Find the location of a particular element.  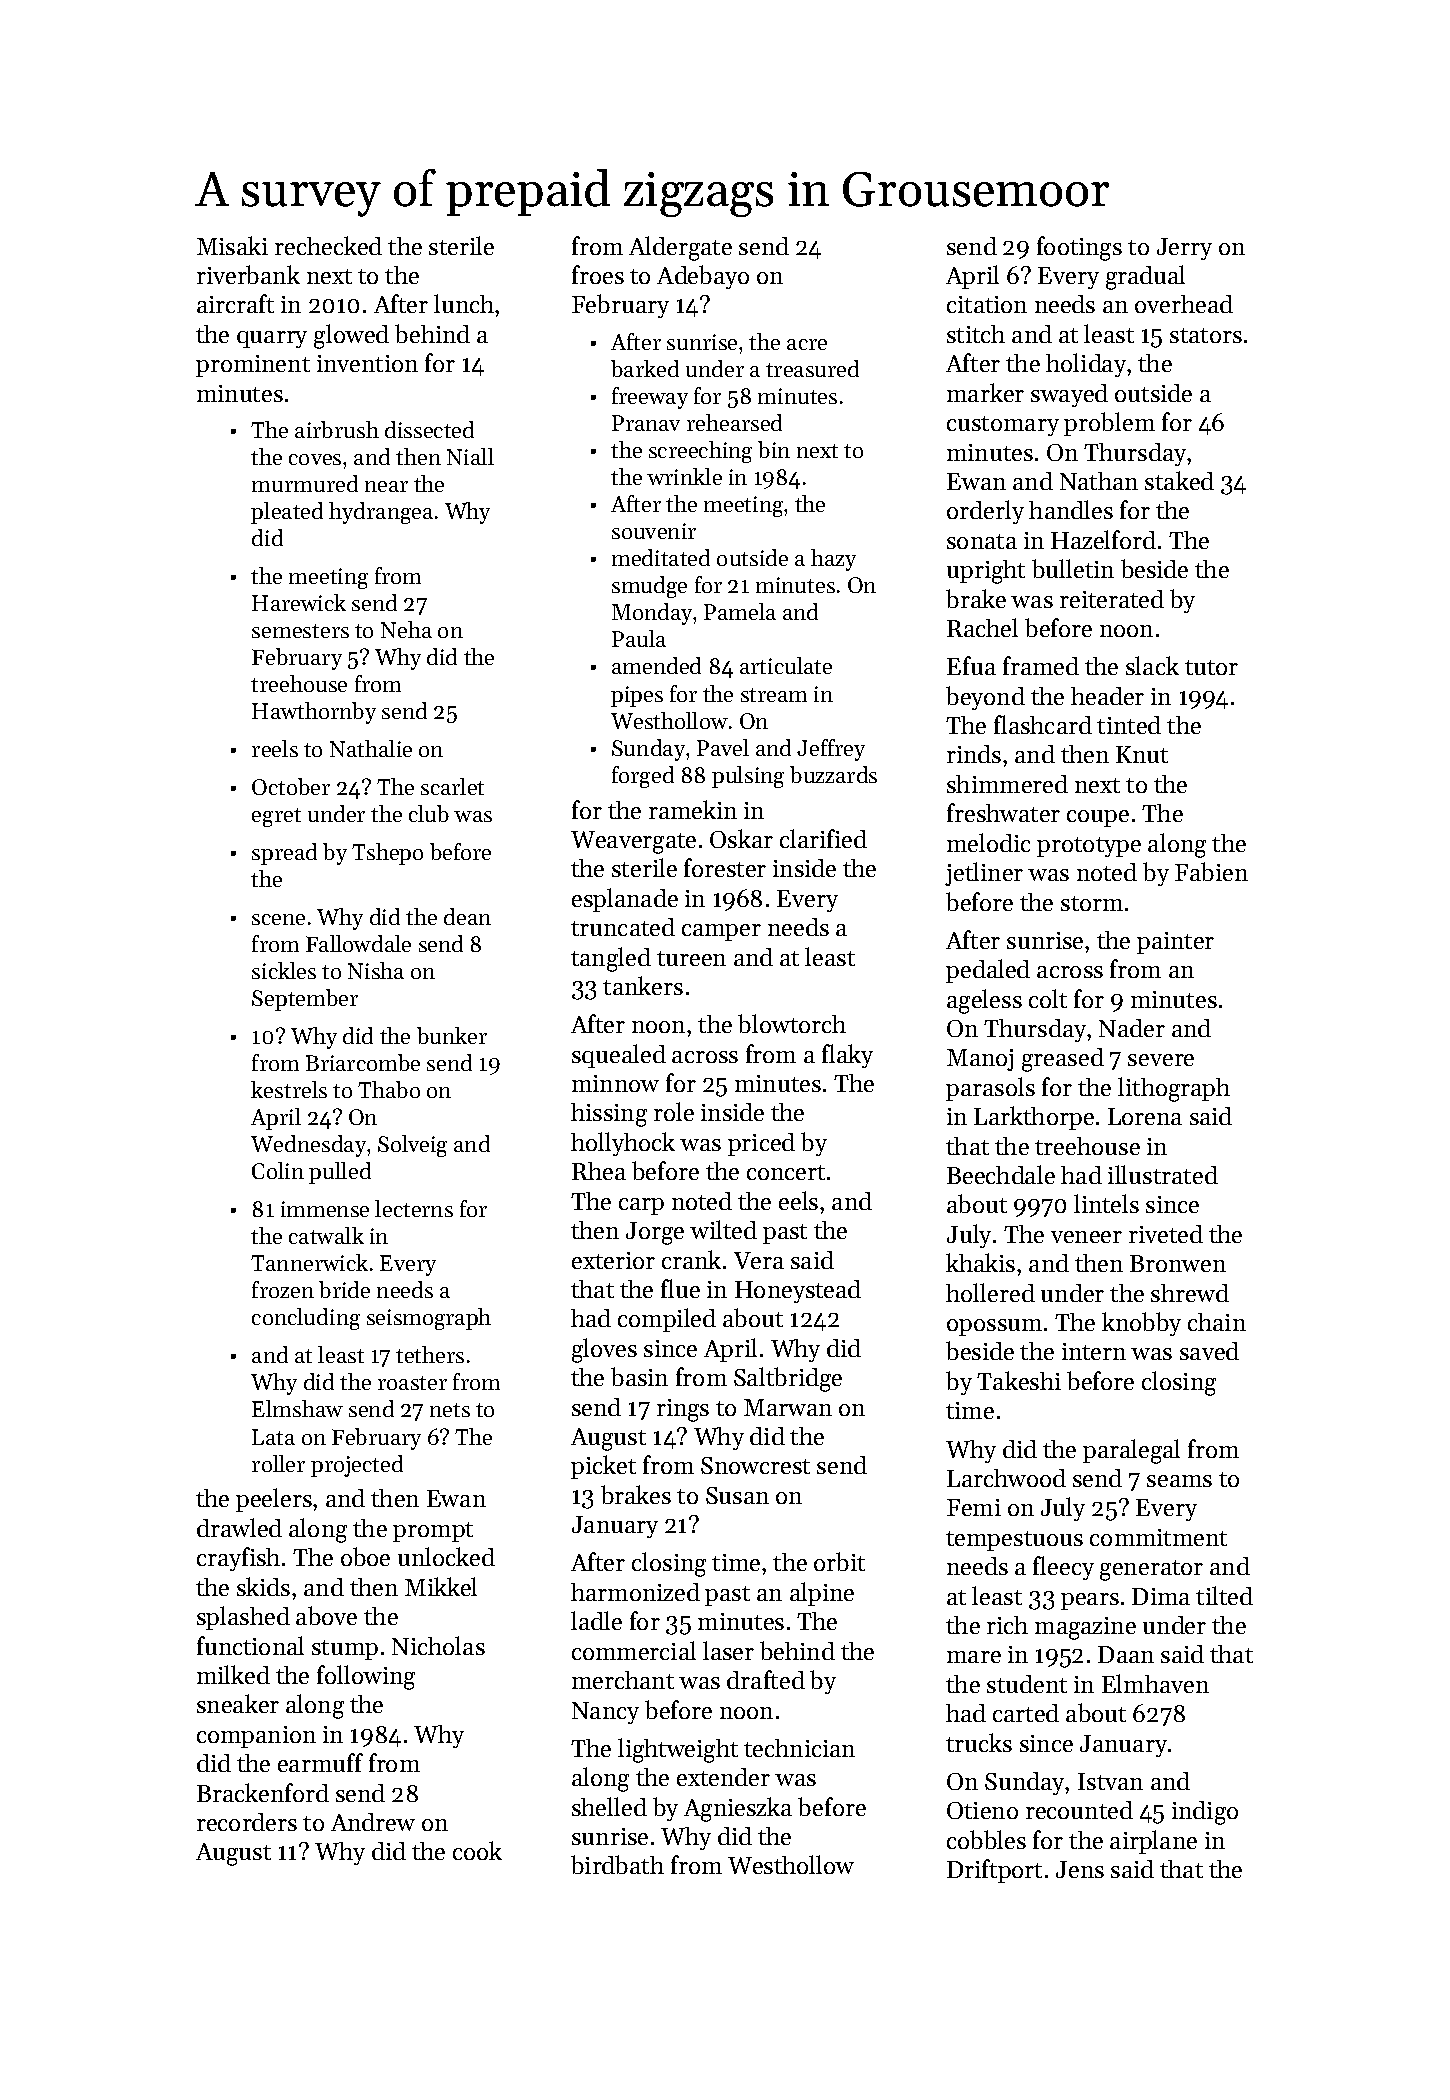

rechecked is located at coordinates (328, 245).
